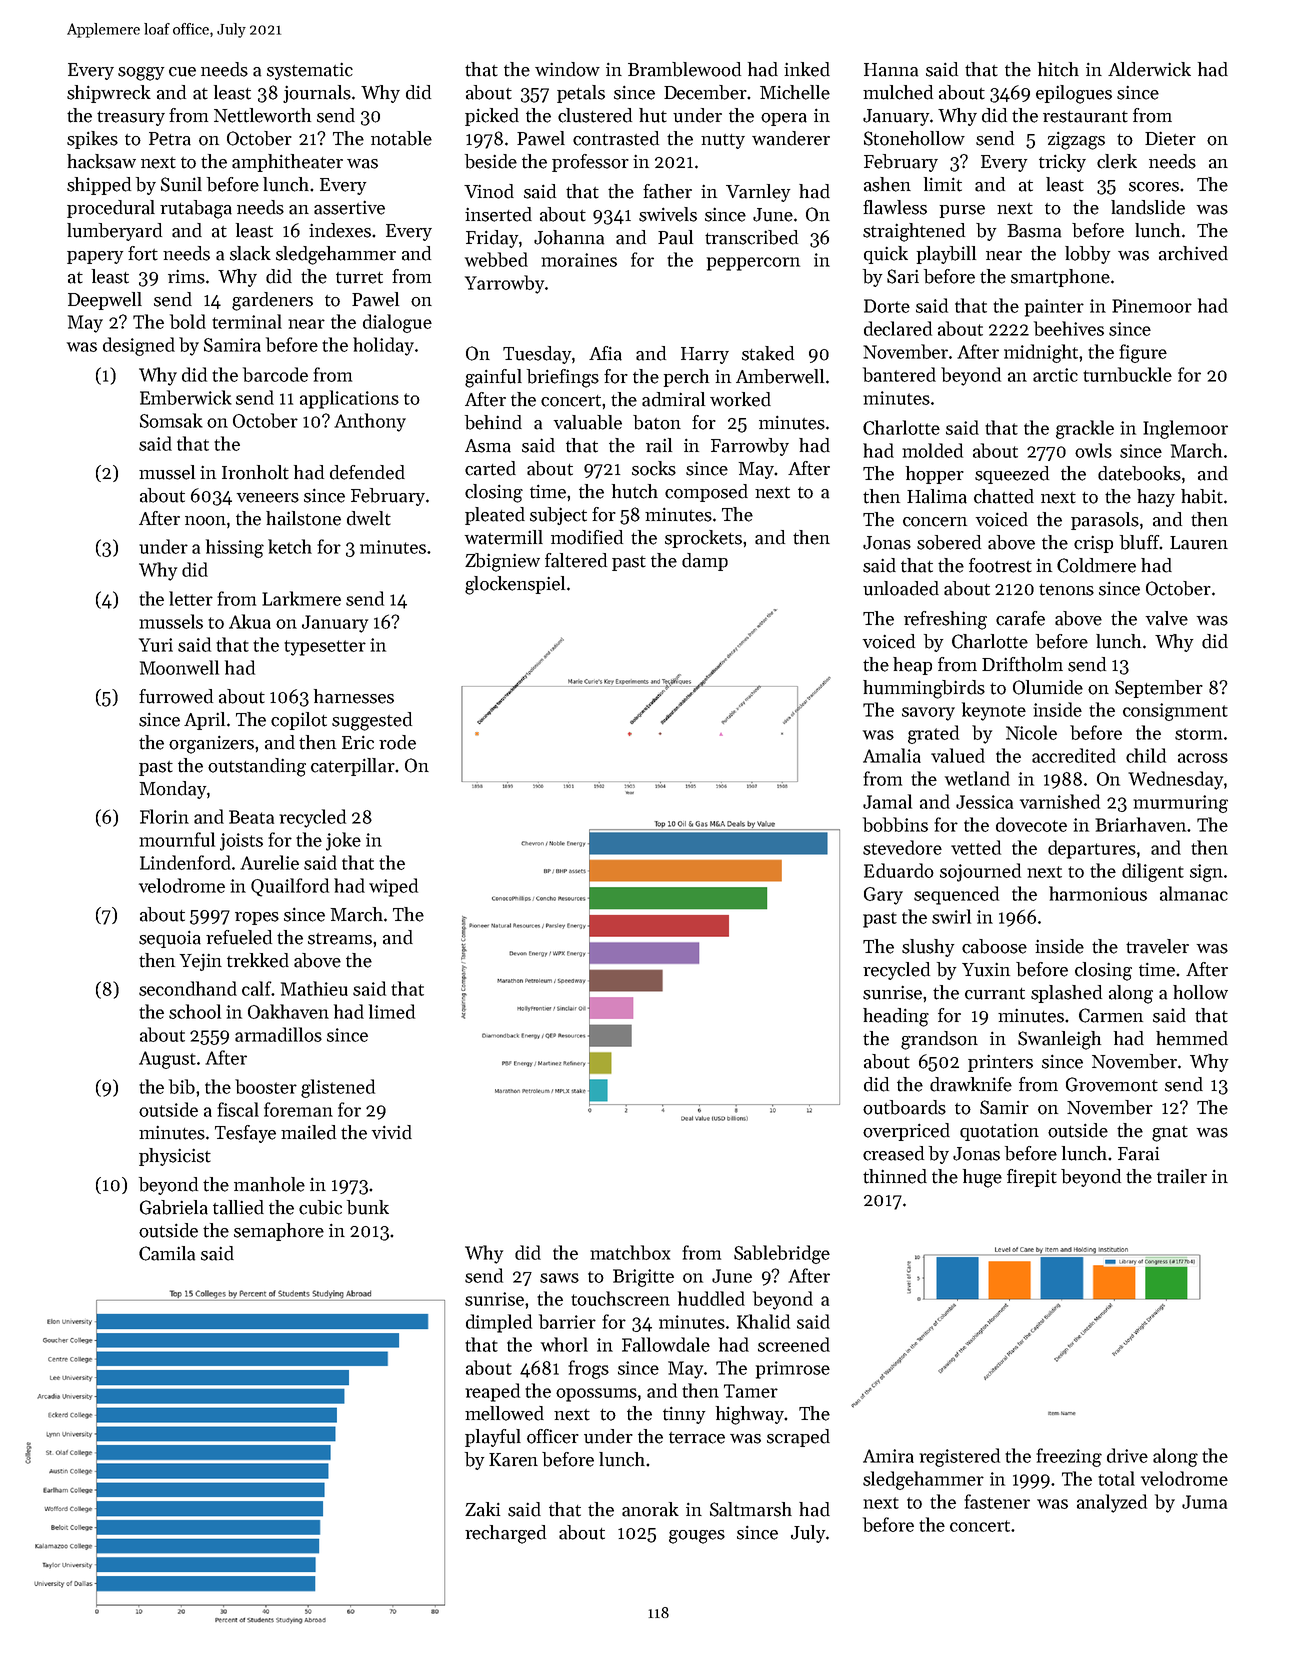 The width and height of the screenshot is (1295, 1676). I want to click on Farrowby, so click(750, 447).
